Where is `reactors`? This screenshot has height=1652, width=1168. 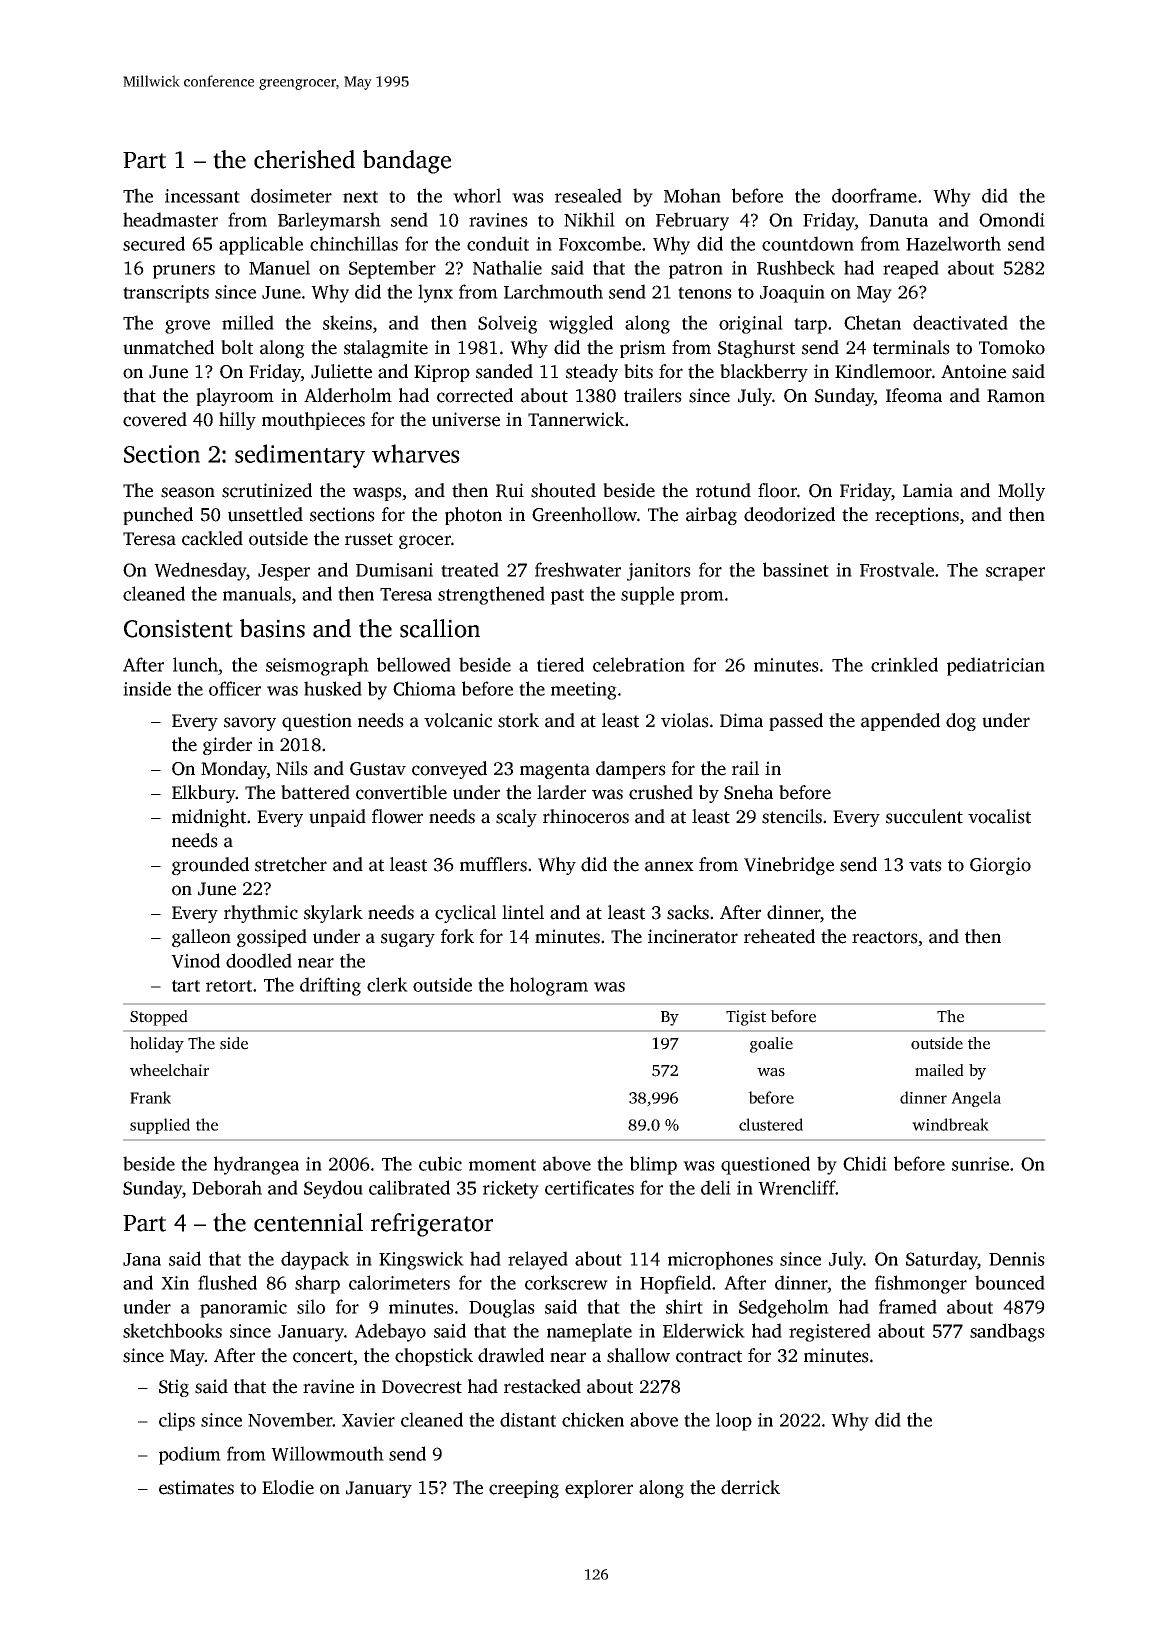 reactors is located at coordinates (885, 937).
